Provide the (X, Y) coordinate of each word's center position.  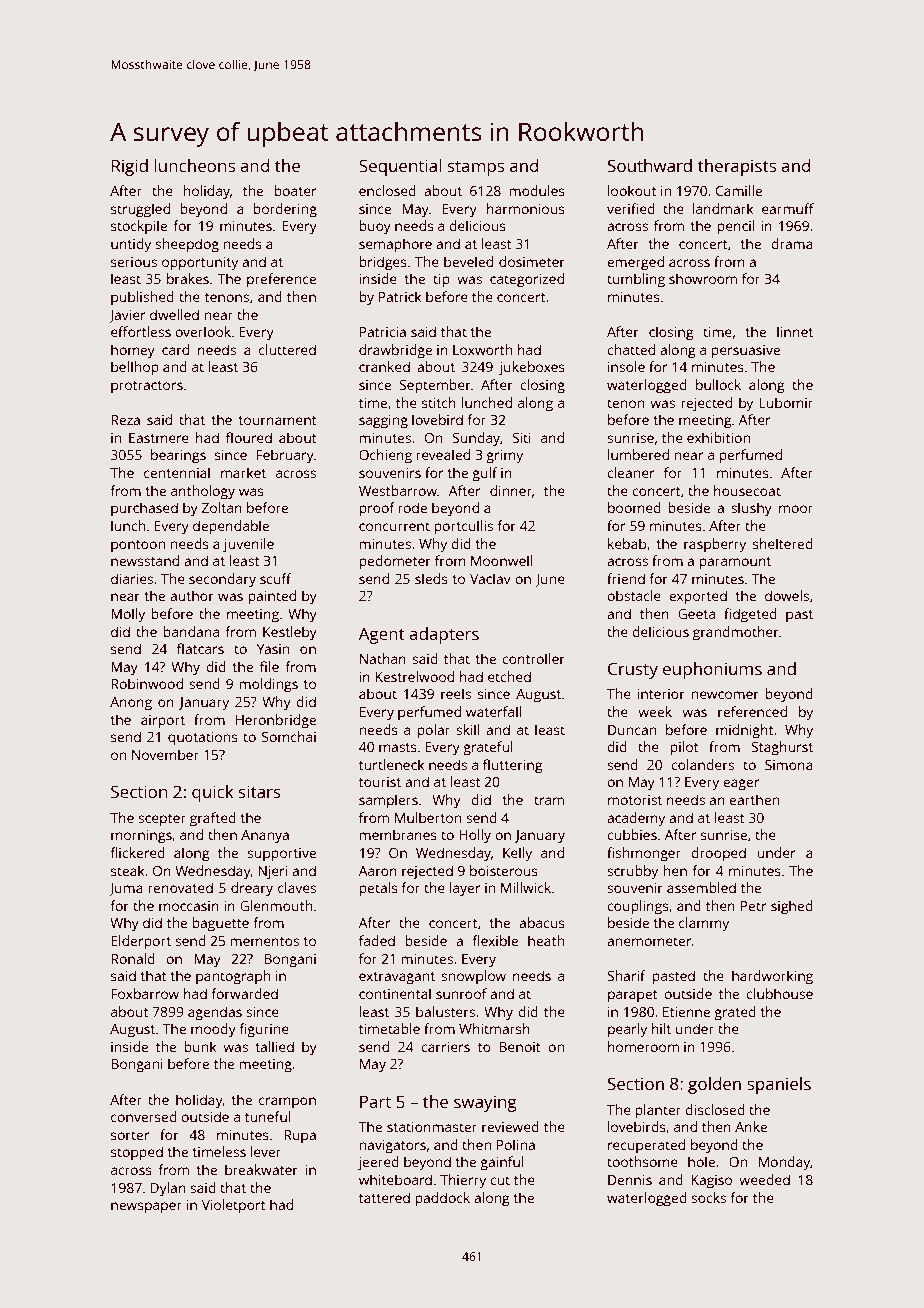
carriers (445, 1047)
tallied (274, 1046)
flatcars (200, 648)
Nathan (383, 658)
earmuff (788, 208)
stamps (476, 168)
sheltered (783, 543)
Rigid (130, 167)
